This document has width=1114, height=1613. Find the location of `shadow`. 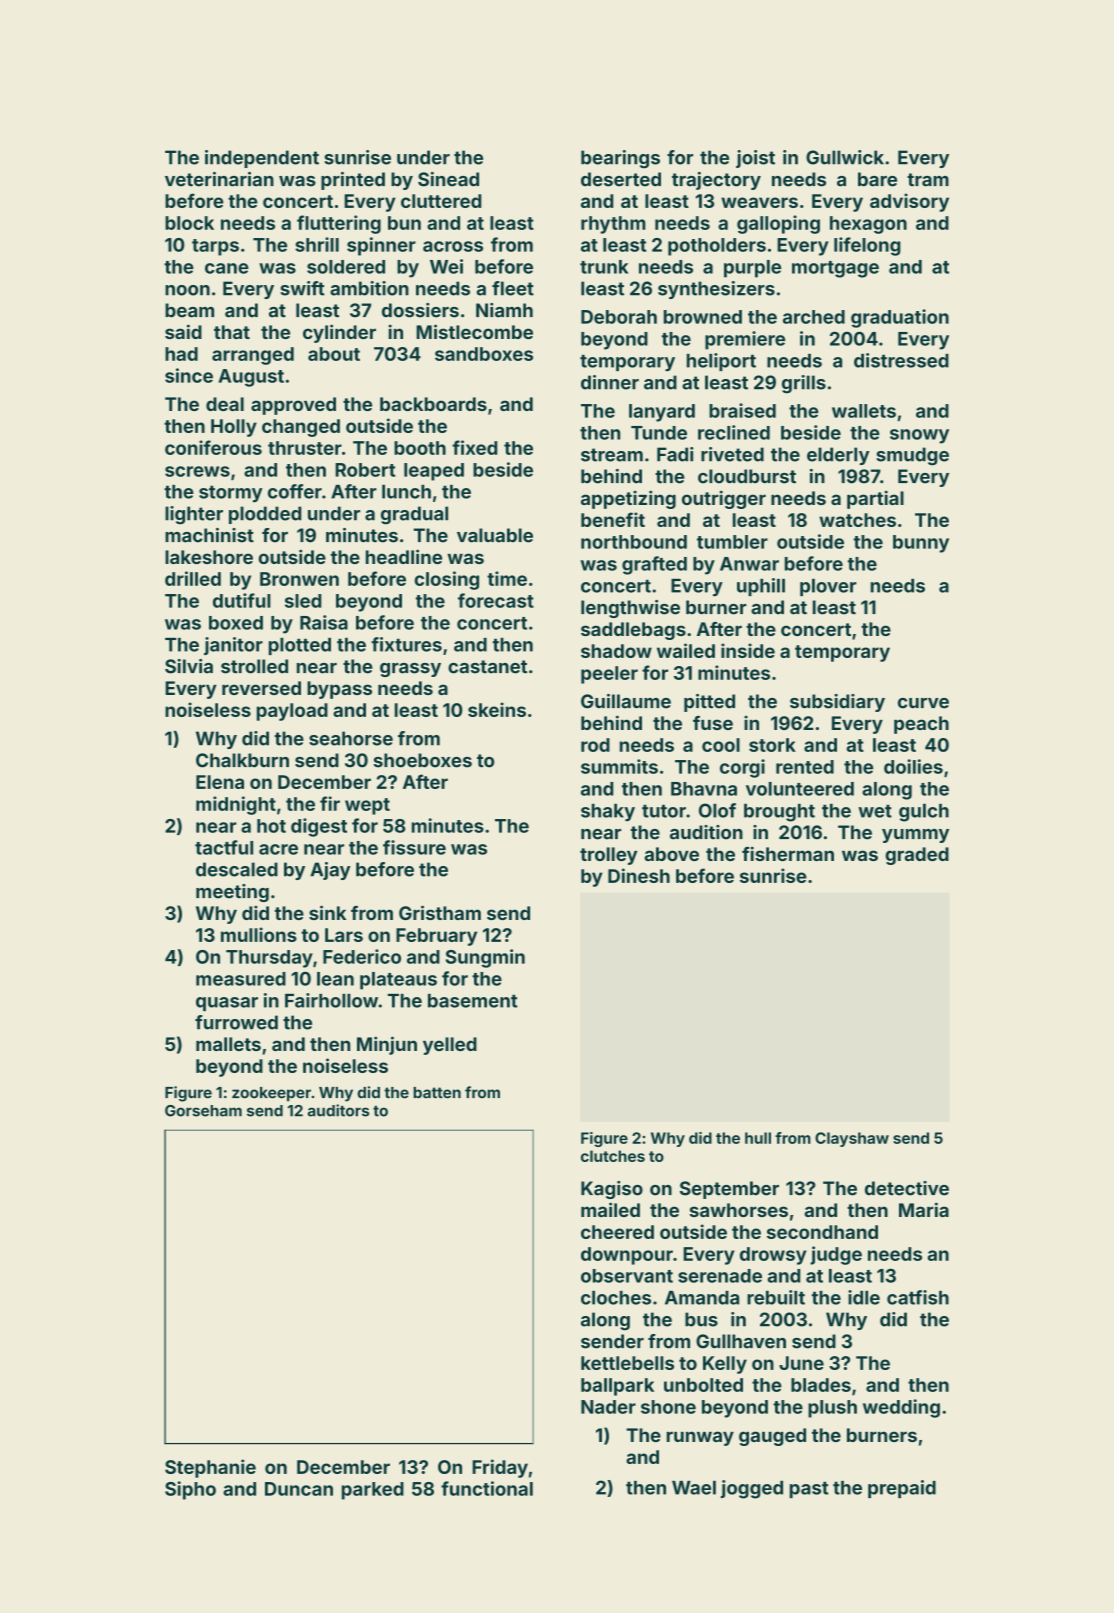

shadow is located at coordinates (616, 651).
